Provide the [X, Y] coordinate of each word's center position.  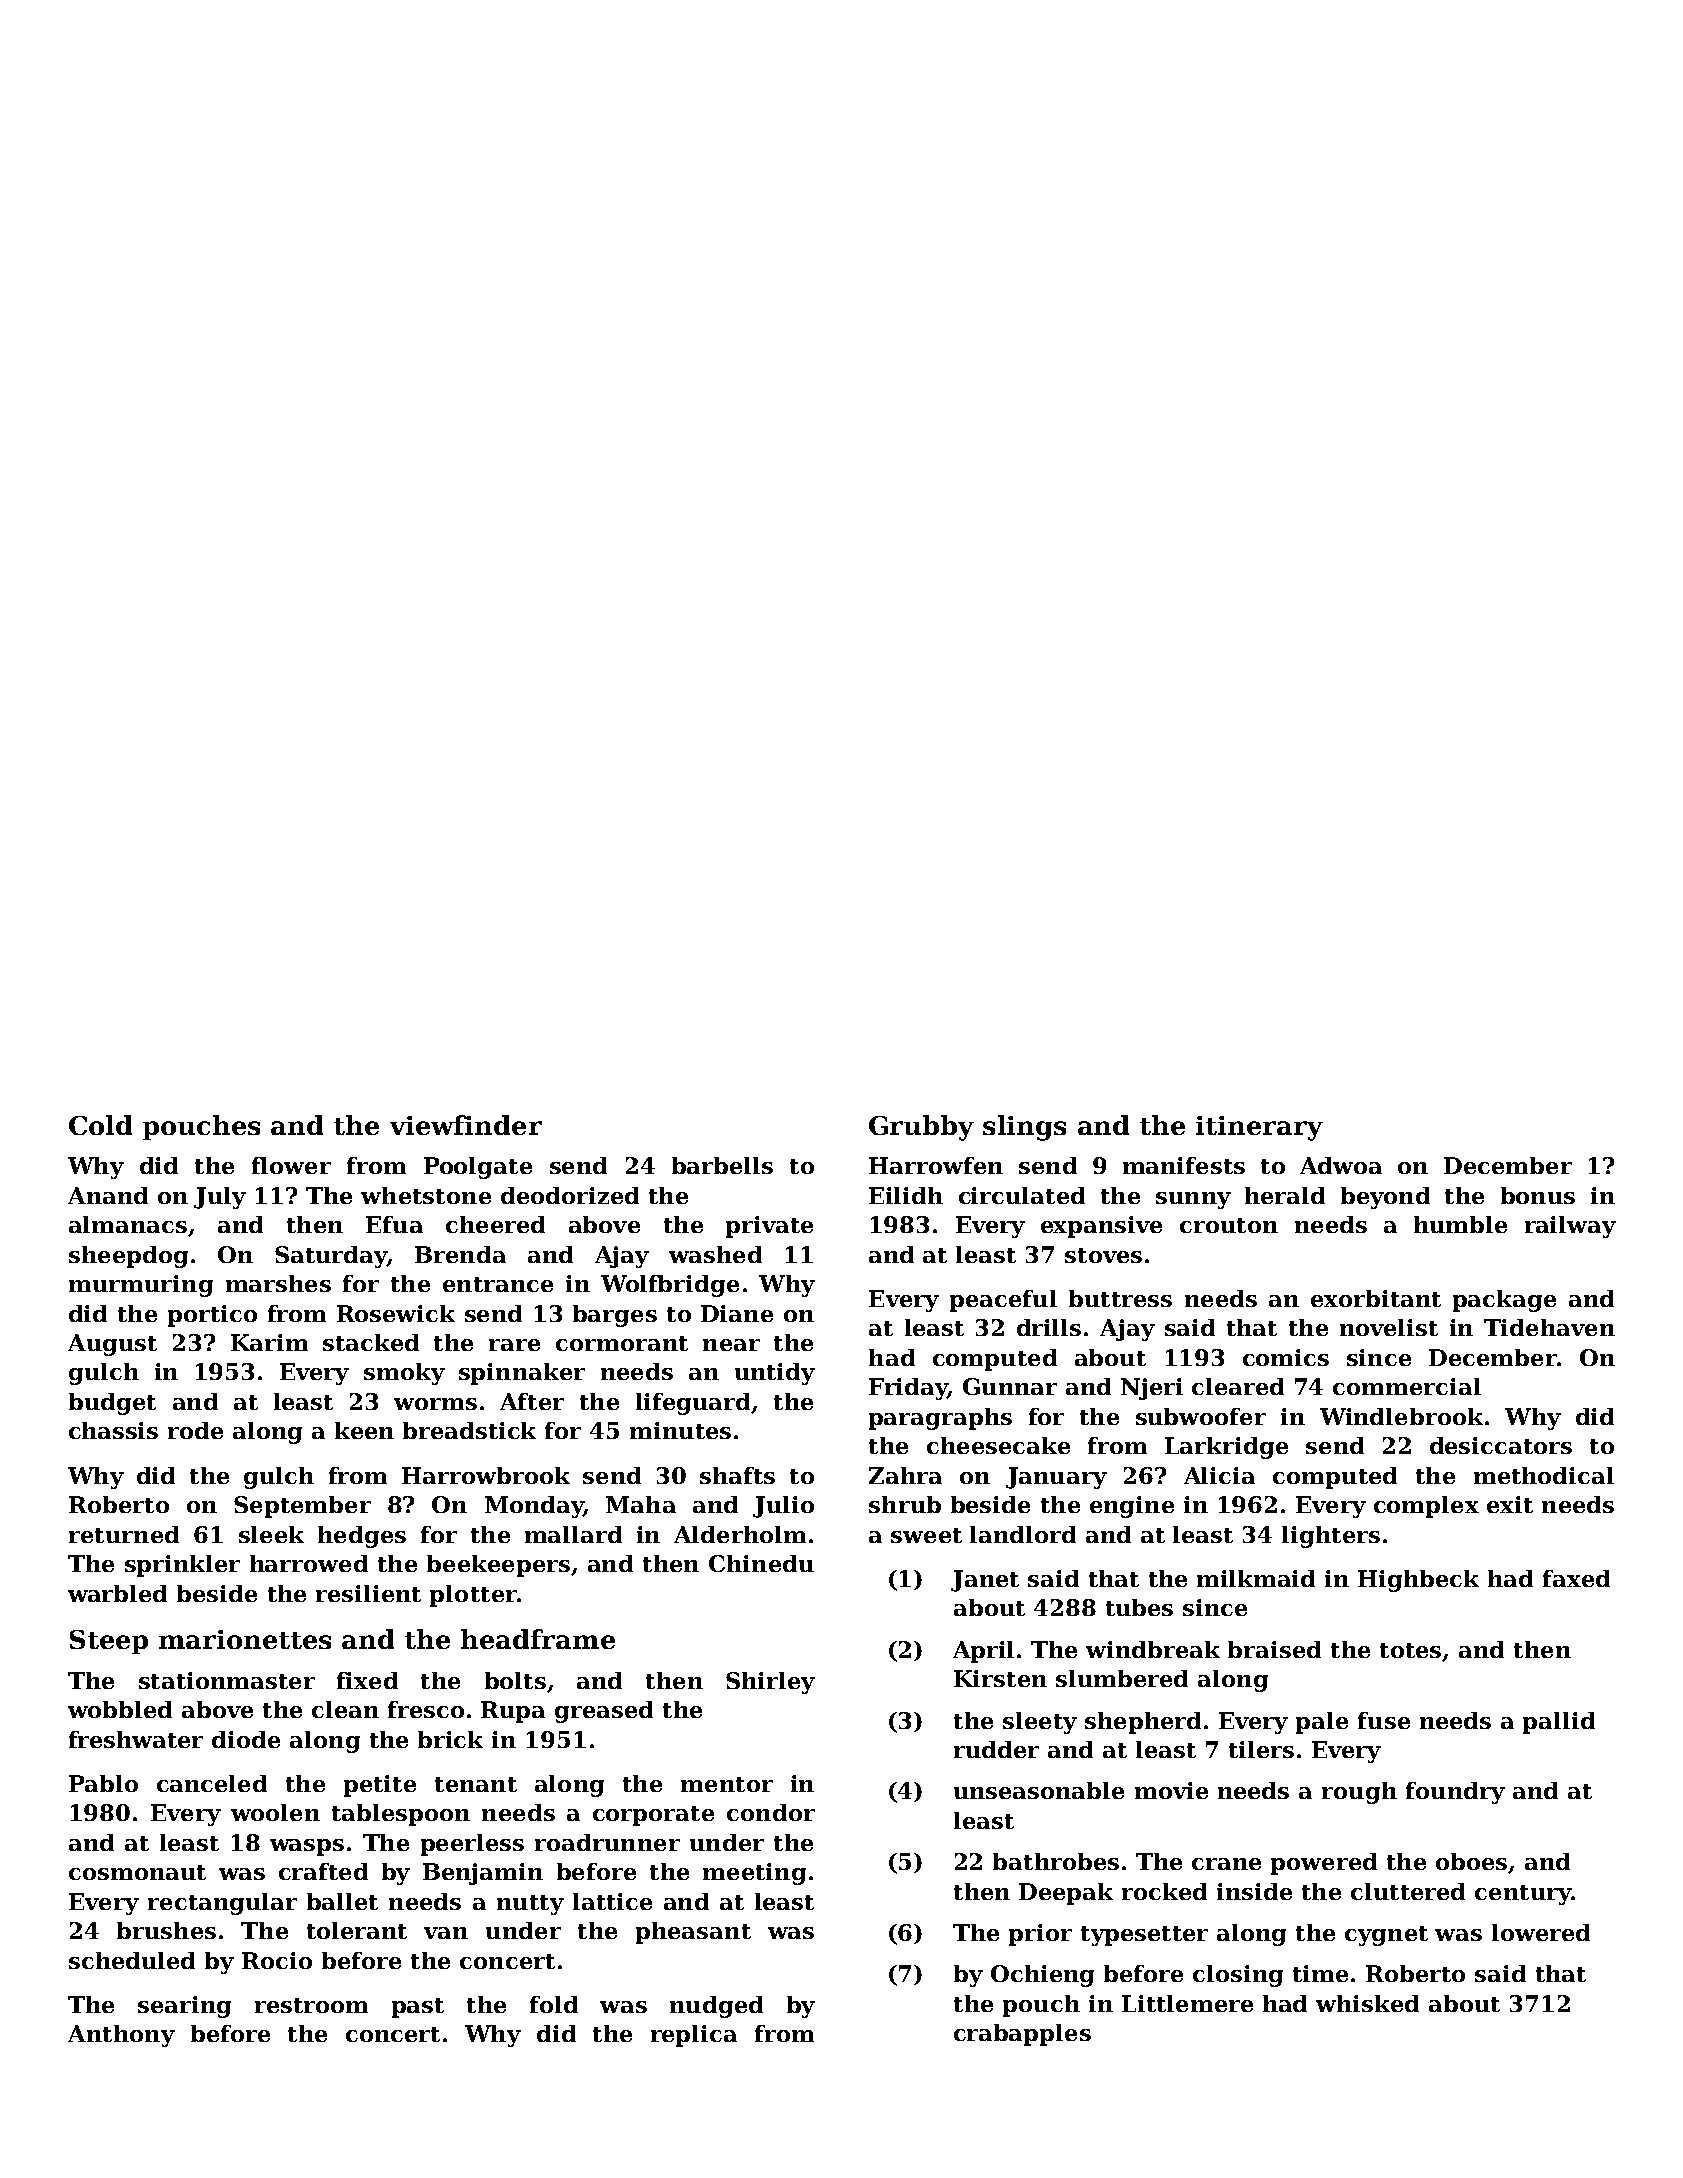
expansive [1101, 1227]
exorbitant [1376, 1298]
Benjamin [483, 1874]
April [983, 1652]
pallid [1559, 1723]
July [220, 1198]
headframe [538, 1639]
